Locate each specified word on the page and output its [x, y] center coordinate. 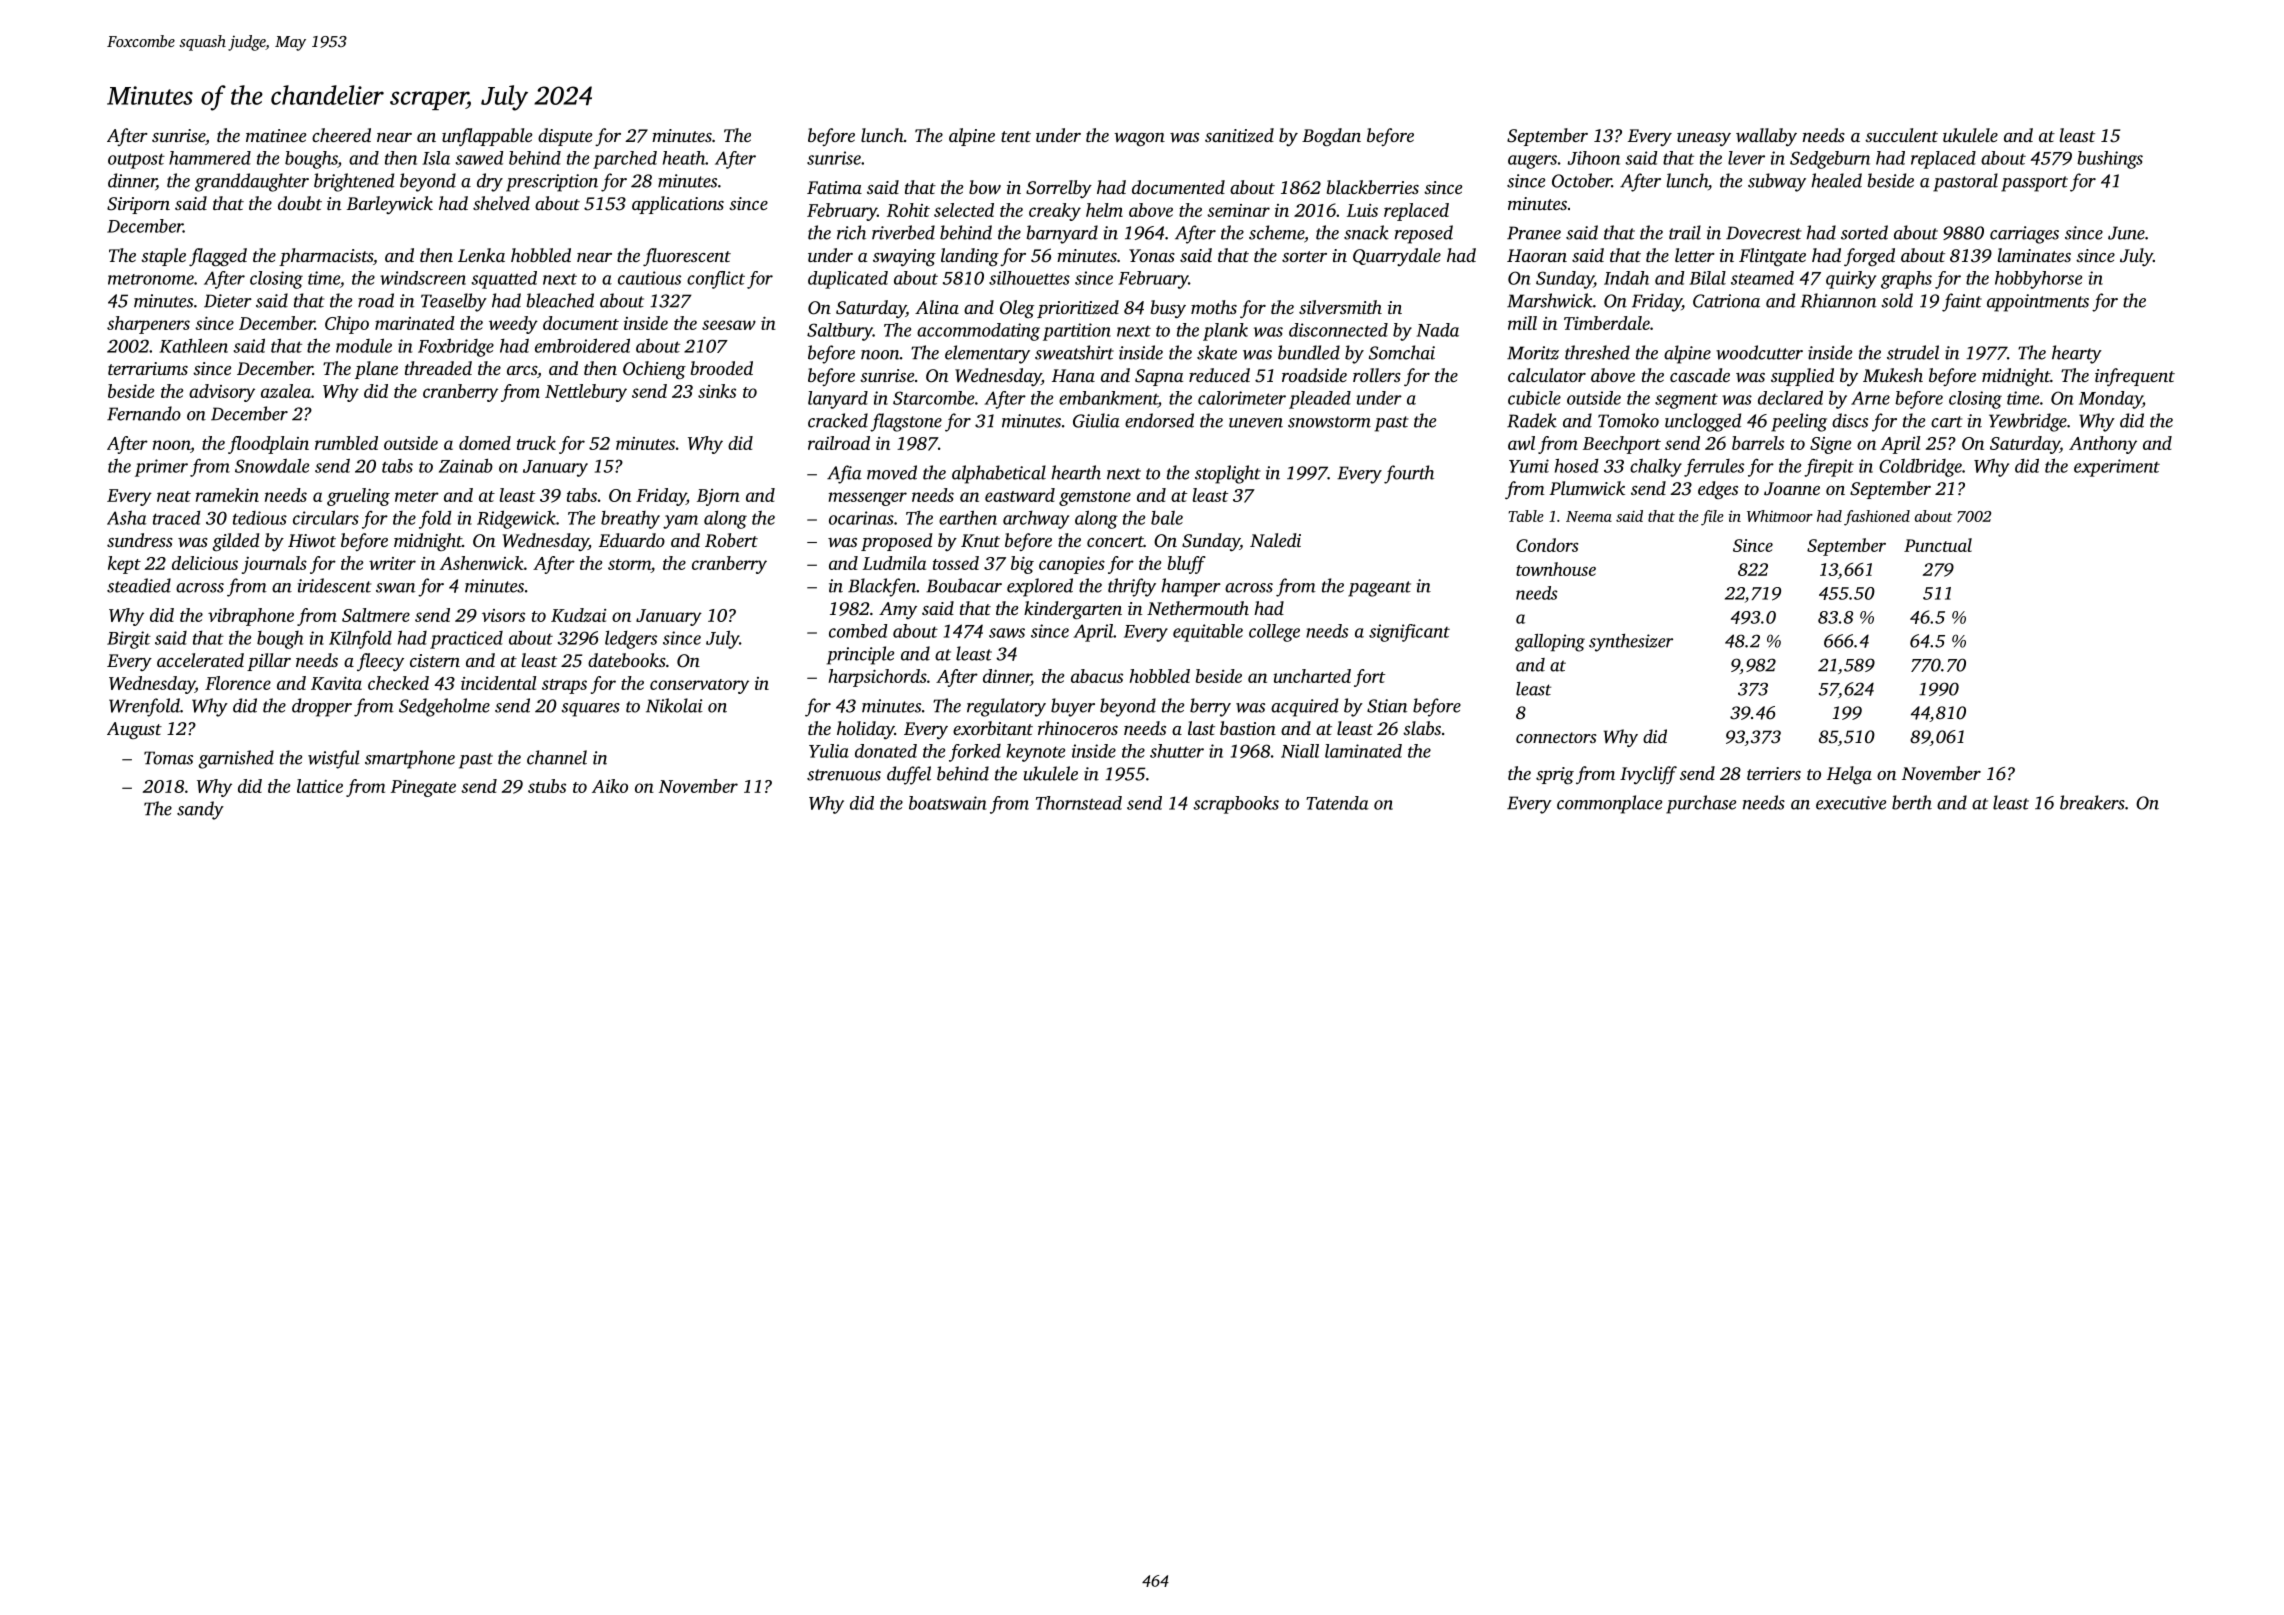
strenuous [844, 775]
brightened [354, 182]
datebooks [627, 660]
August [134, 730]
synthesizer [1631, 643]
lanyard [838, 400]
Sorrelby [1059, 189]
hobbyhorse [2038, 280]
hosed [1577, 465]
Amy [898, 611]
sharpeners [148, 325]
